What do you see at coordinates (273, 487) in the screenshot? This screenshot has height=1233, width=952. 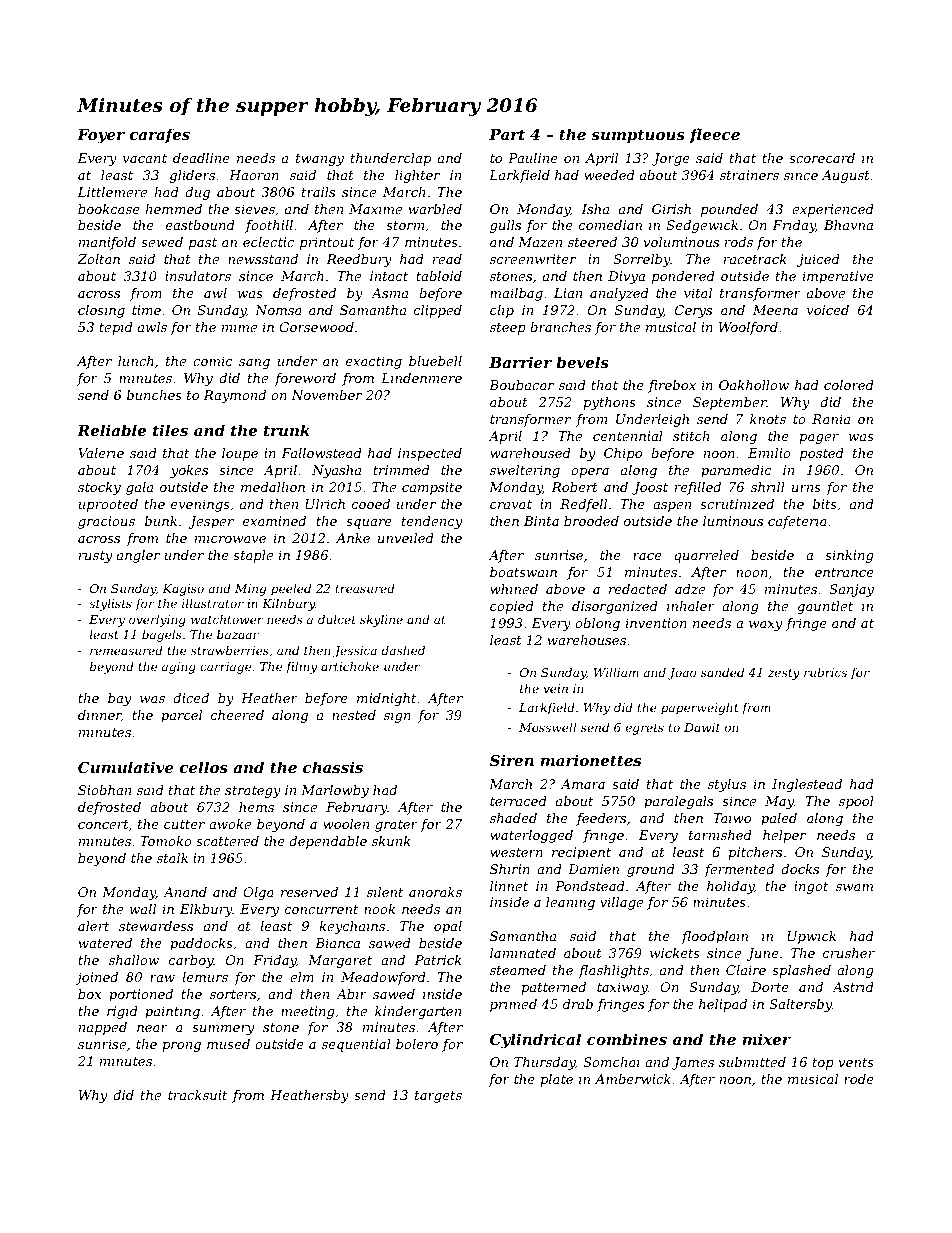 I see `medallion` at bounding box center [273, 487].
